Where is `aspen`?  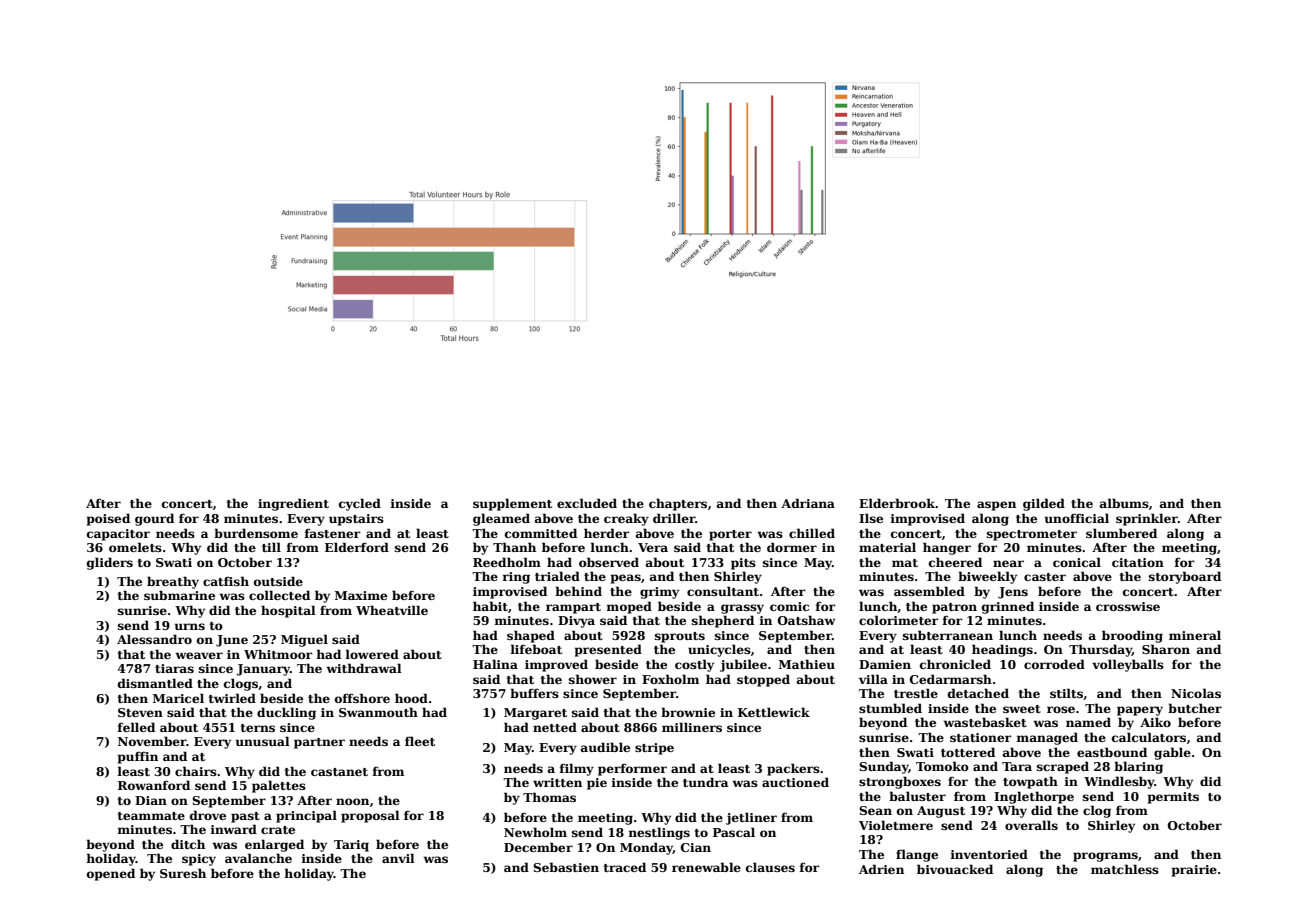
aspen is located at coordinates (996, 506).
